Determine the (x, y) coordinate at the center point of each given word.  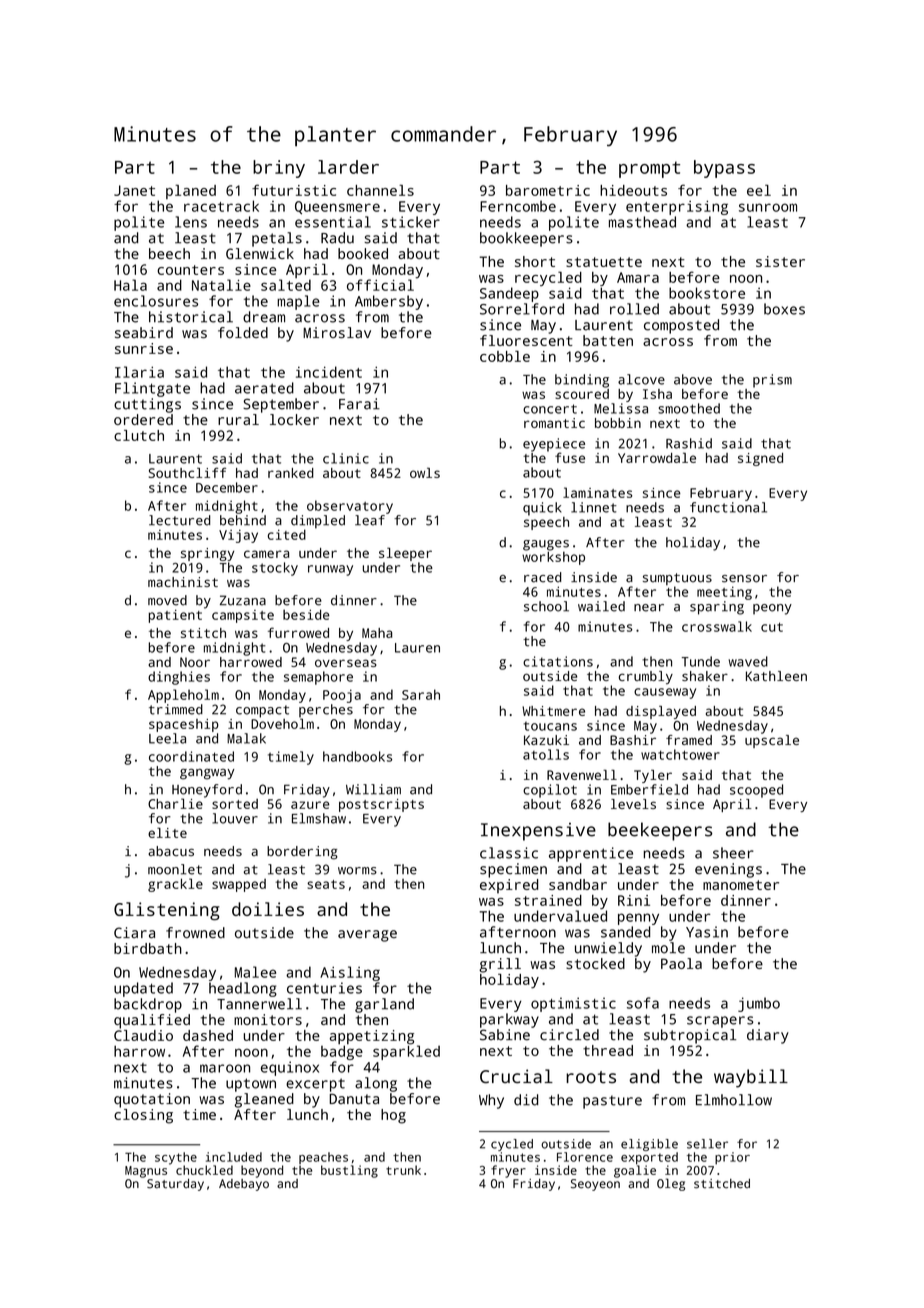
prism (772, 381)
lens (191, 222)
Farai (359, 404)
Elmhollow (734, 1100)
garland (384, 1005)
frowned (195, 933)
